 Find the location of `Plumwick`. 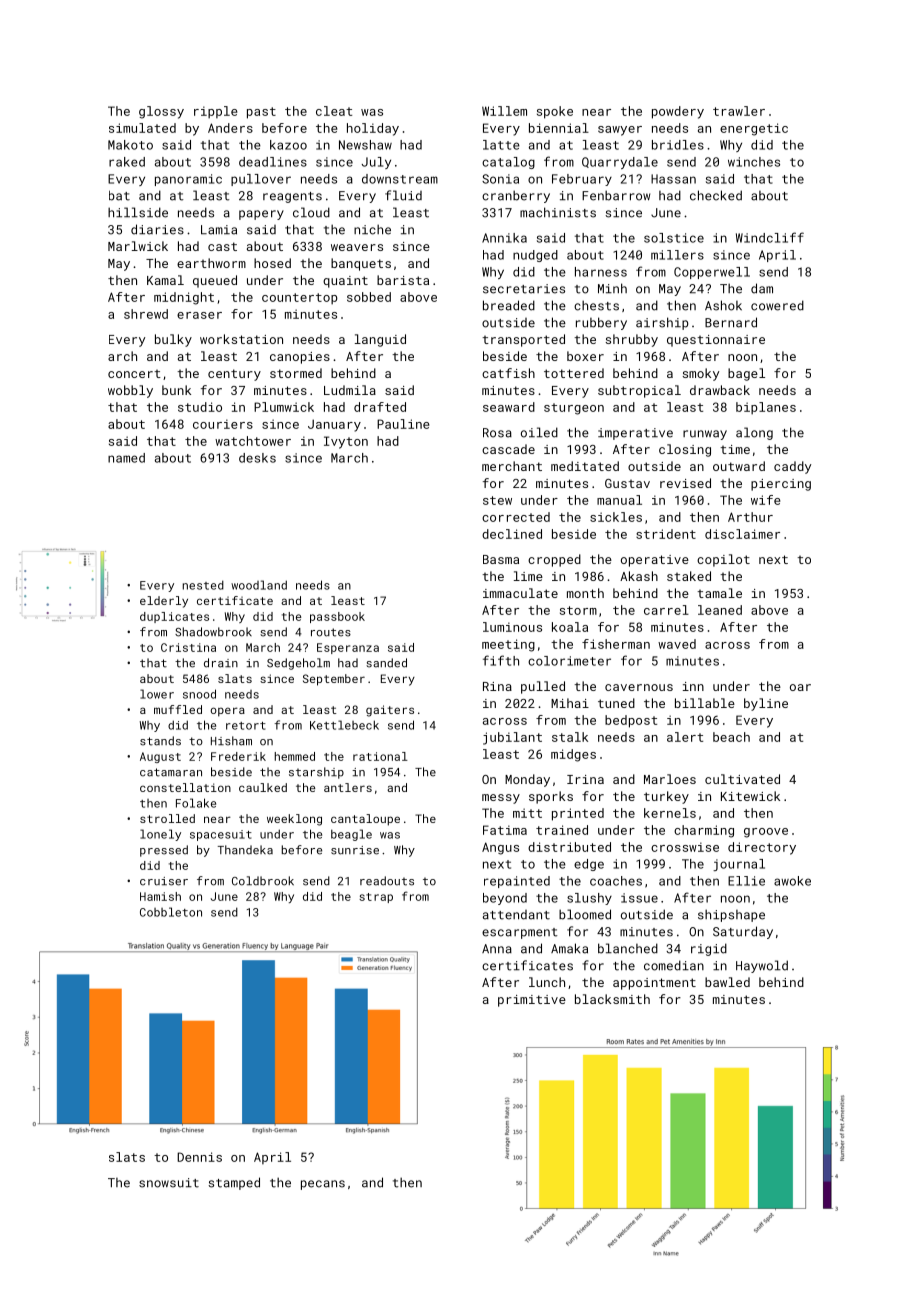

Plumwick is located at coordinates (284, 407).
